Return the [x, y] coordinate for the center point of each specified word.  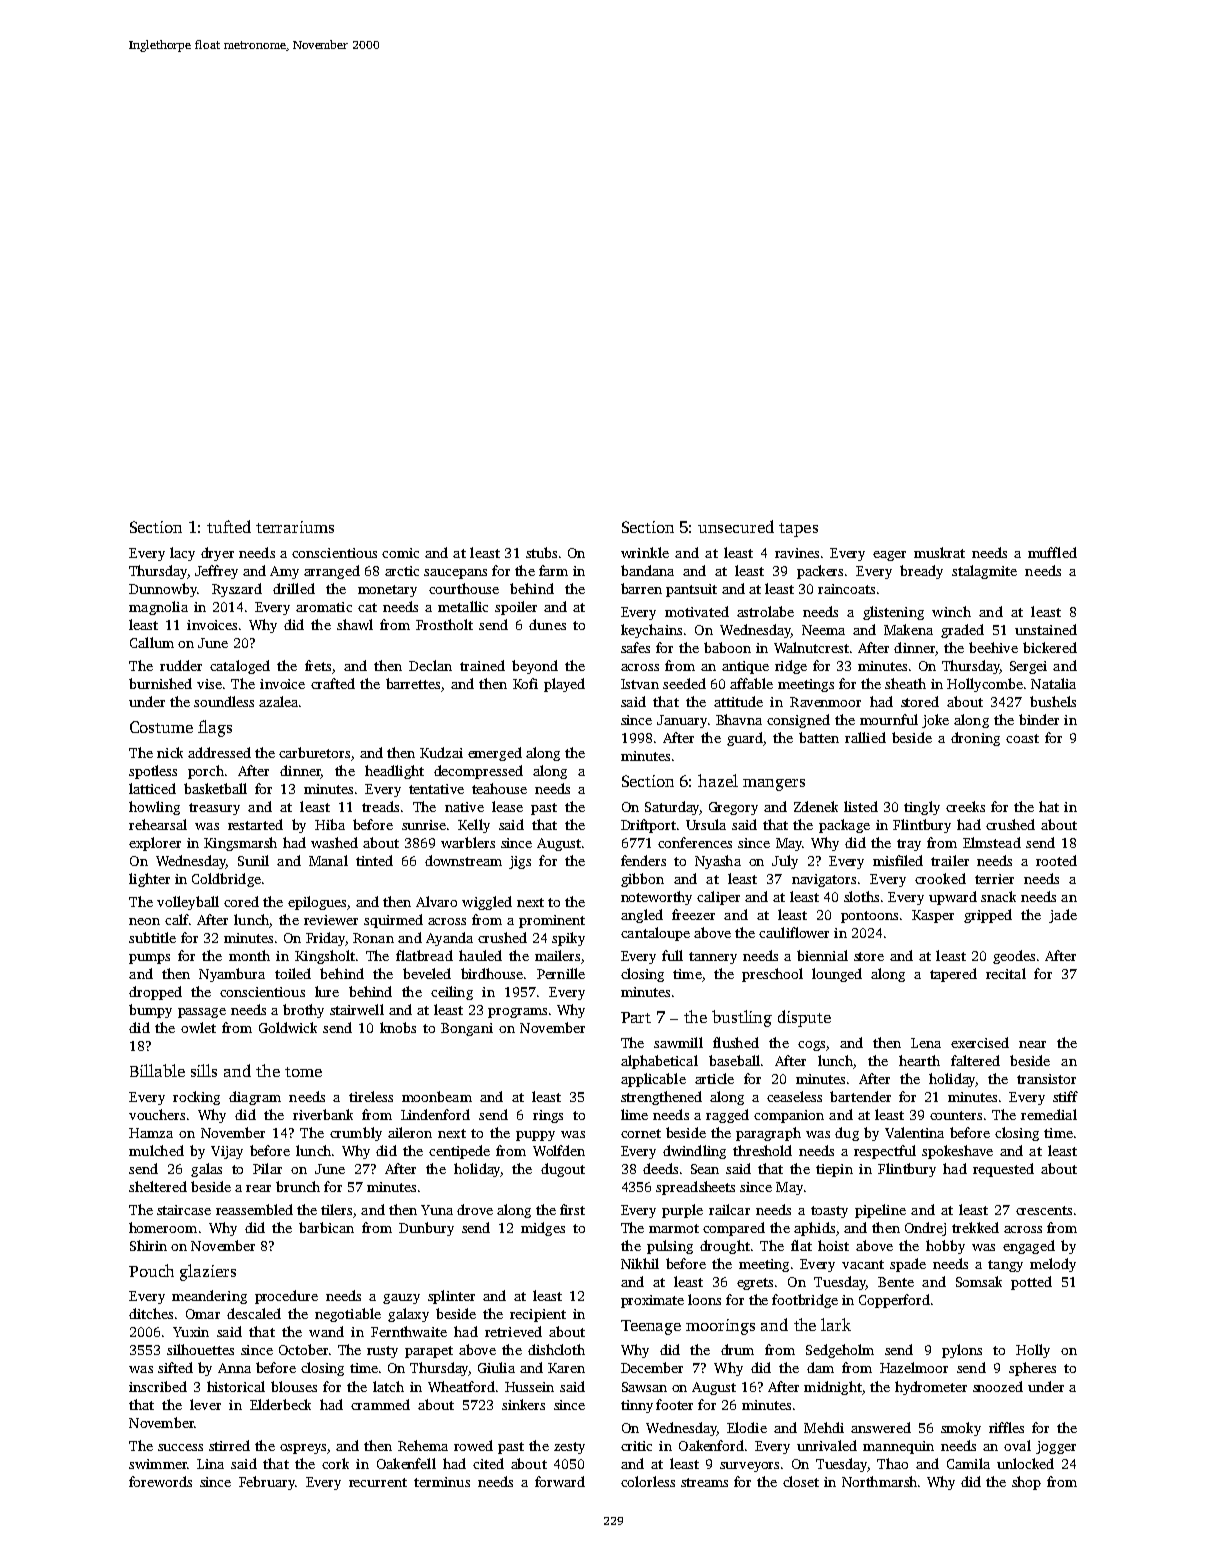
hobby [945, 1247]
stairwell [357, 1009]
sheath [905, 683]
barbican [326, 1227]
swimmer [158, 1464]
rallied [865, 737]
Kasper [933, 916]
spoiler [516, 608]
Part [636, 1017]
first [572, 1209]
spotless [153, 772]
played [564, 685]
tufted [229, 526]
